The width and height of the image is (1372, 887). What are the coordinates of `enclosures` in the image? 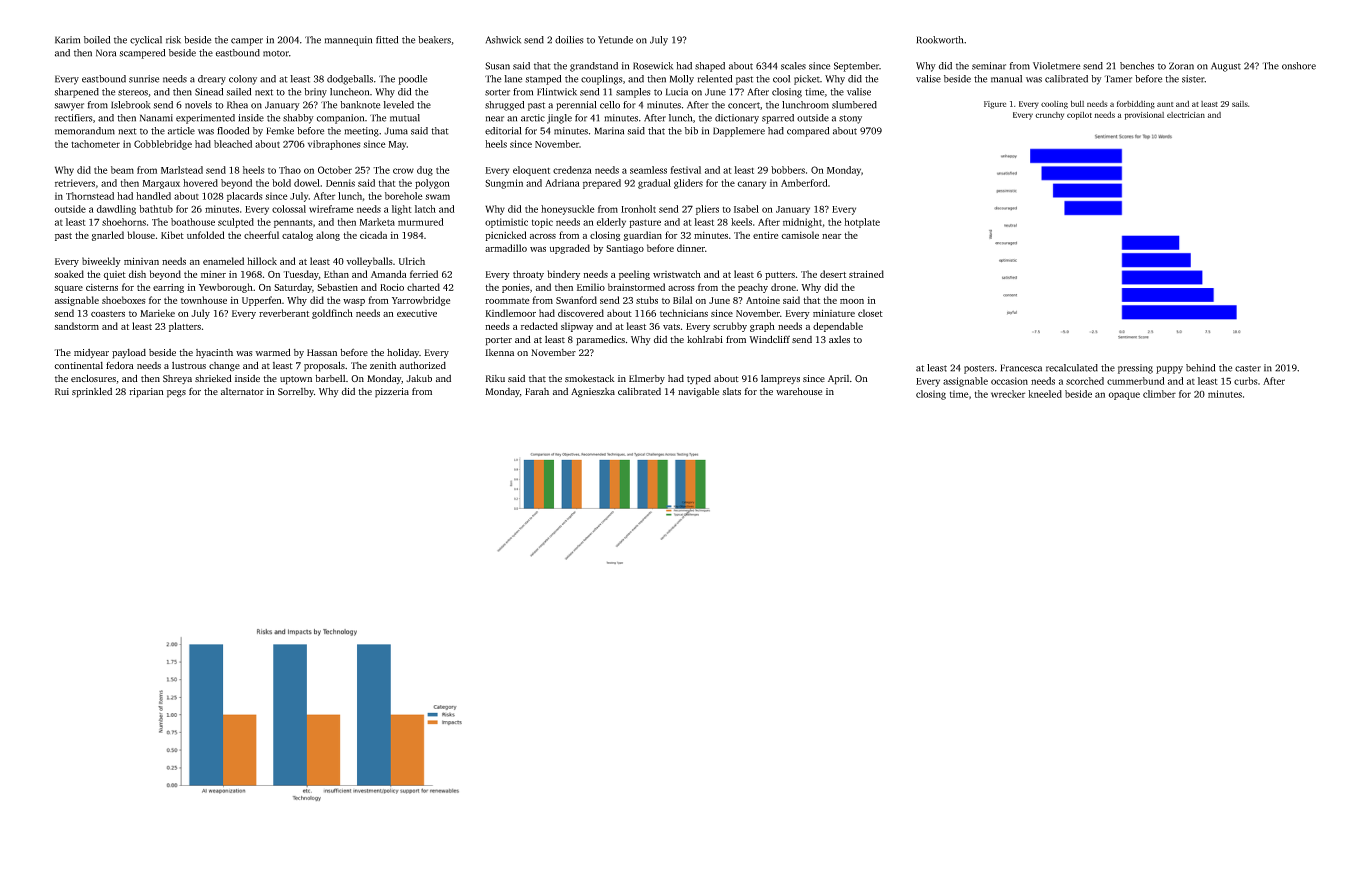 It's located at (93, 378).
